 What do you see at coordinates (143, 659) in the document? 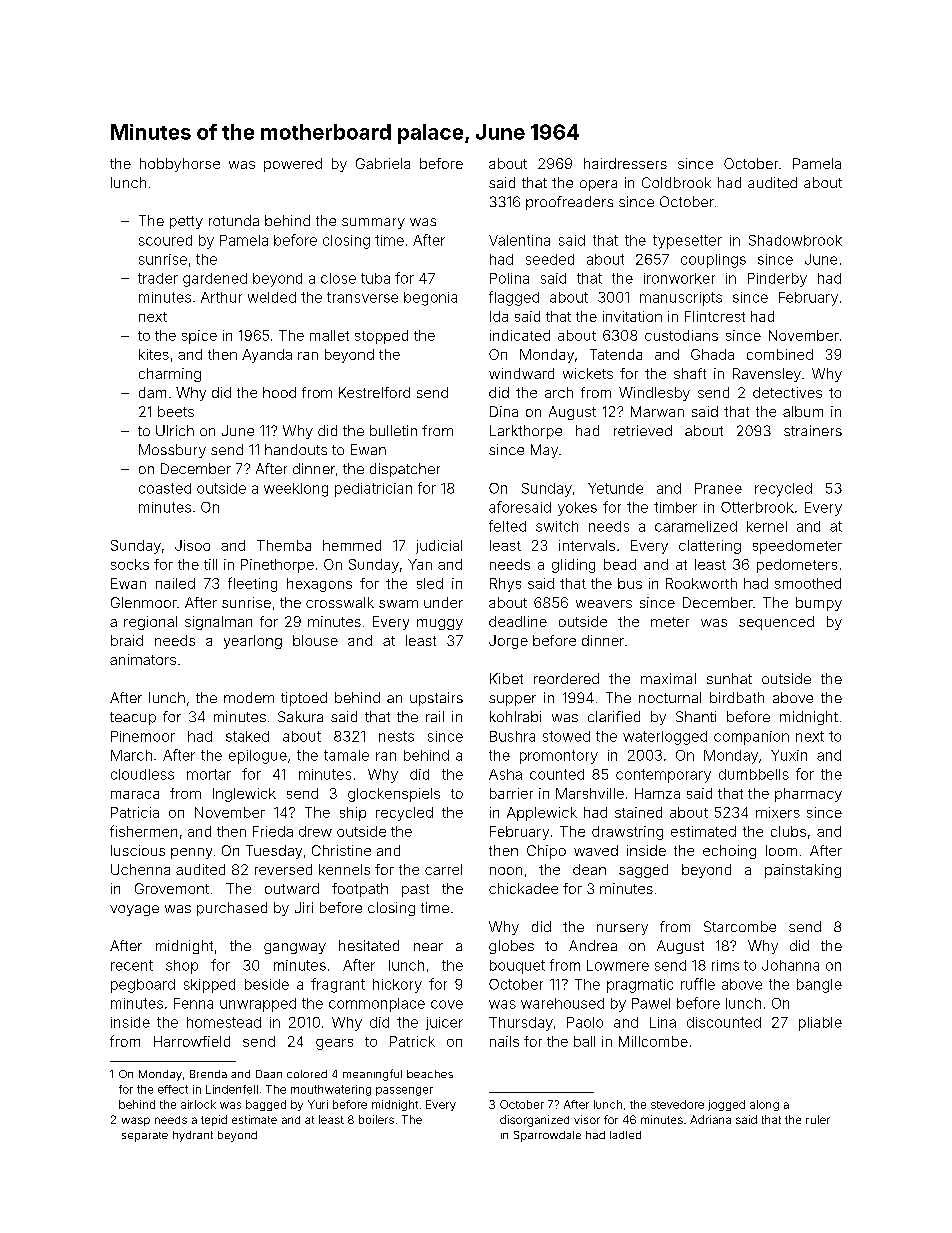
I see `animators` at bounding box center [143, 659].
